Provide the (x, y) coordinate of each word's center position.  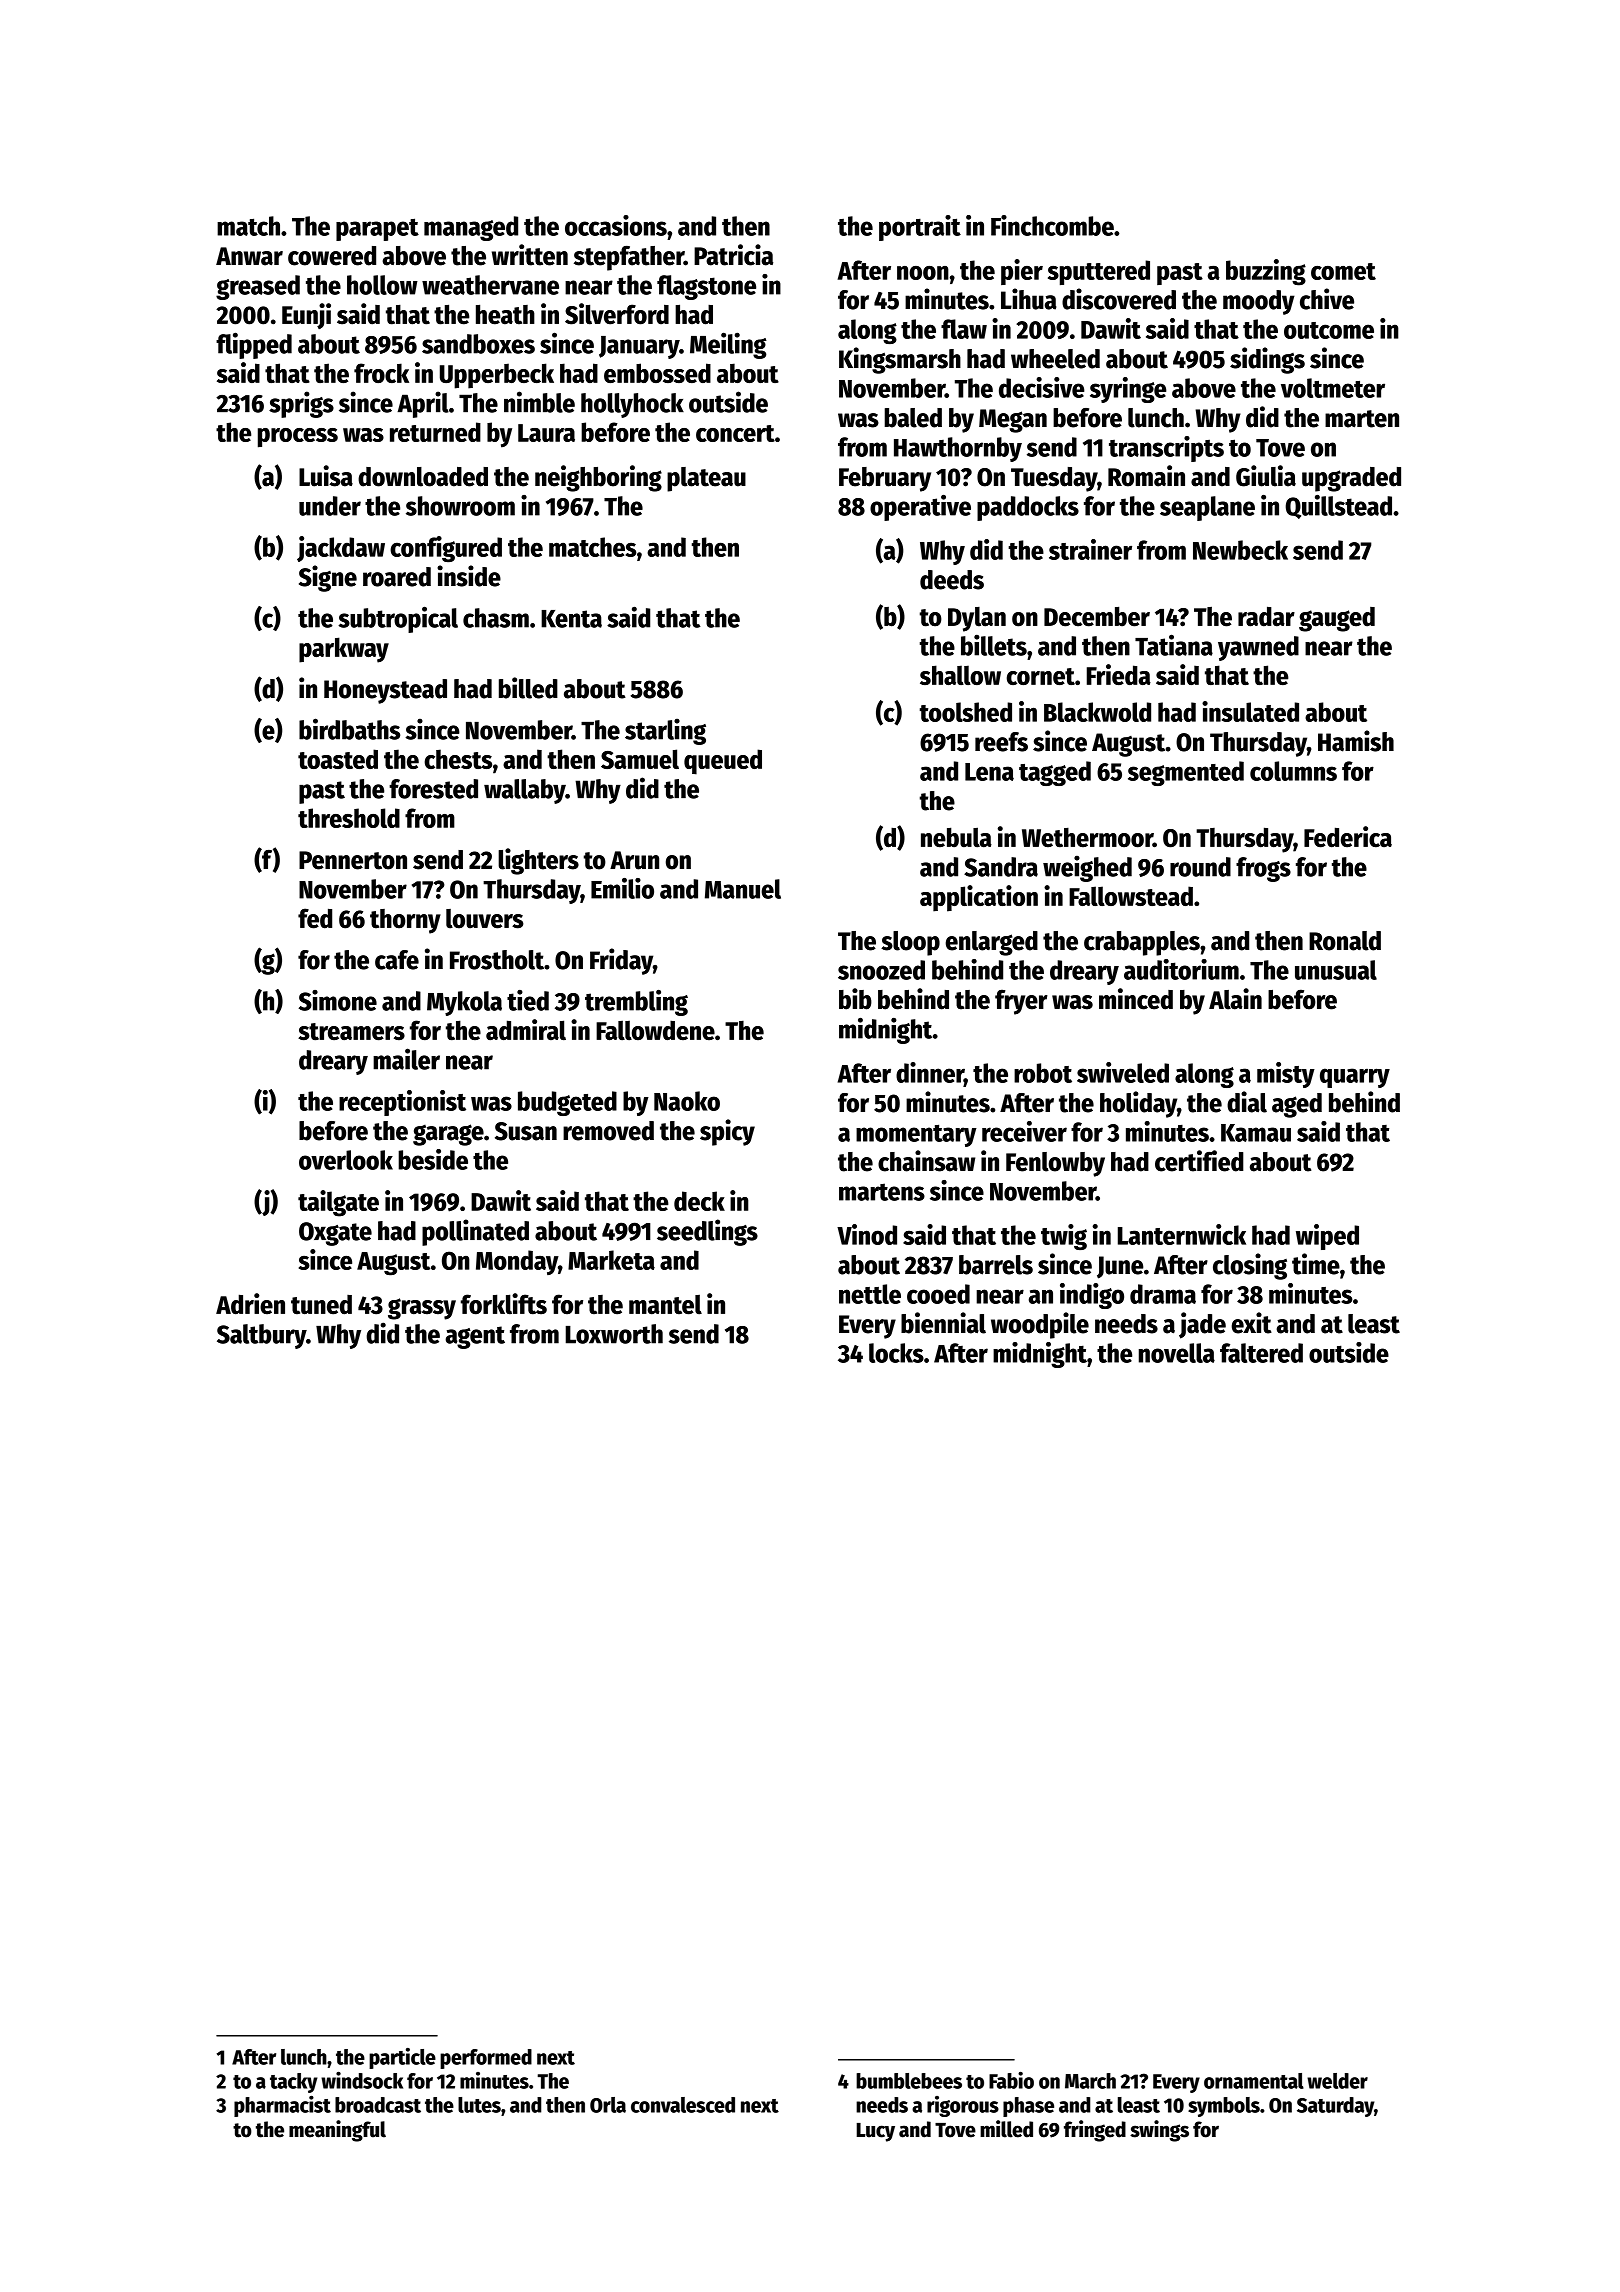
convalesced (683, 2105)
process (298, 438)
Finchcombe (1052, 225)
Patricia (733, 255)
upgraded (1351, 479)
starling (665, 731)
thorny (405, 921)
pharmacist (282, 2106)
